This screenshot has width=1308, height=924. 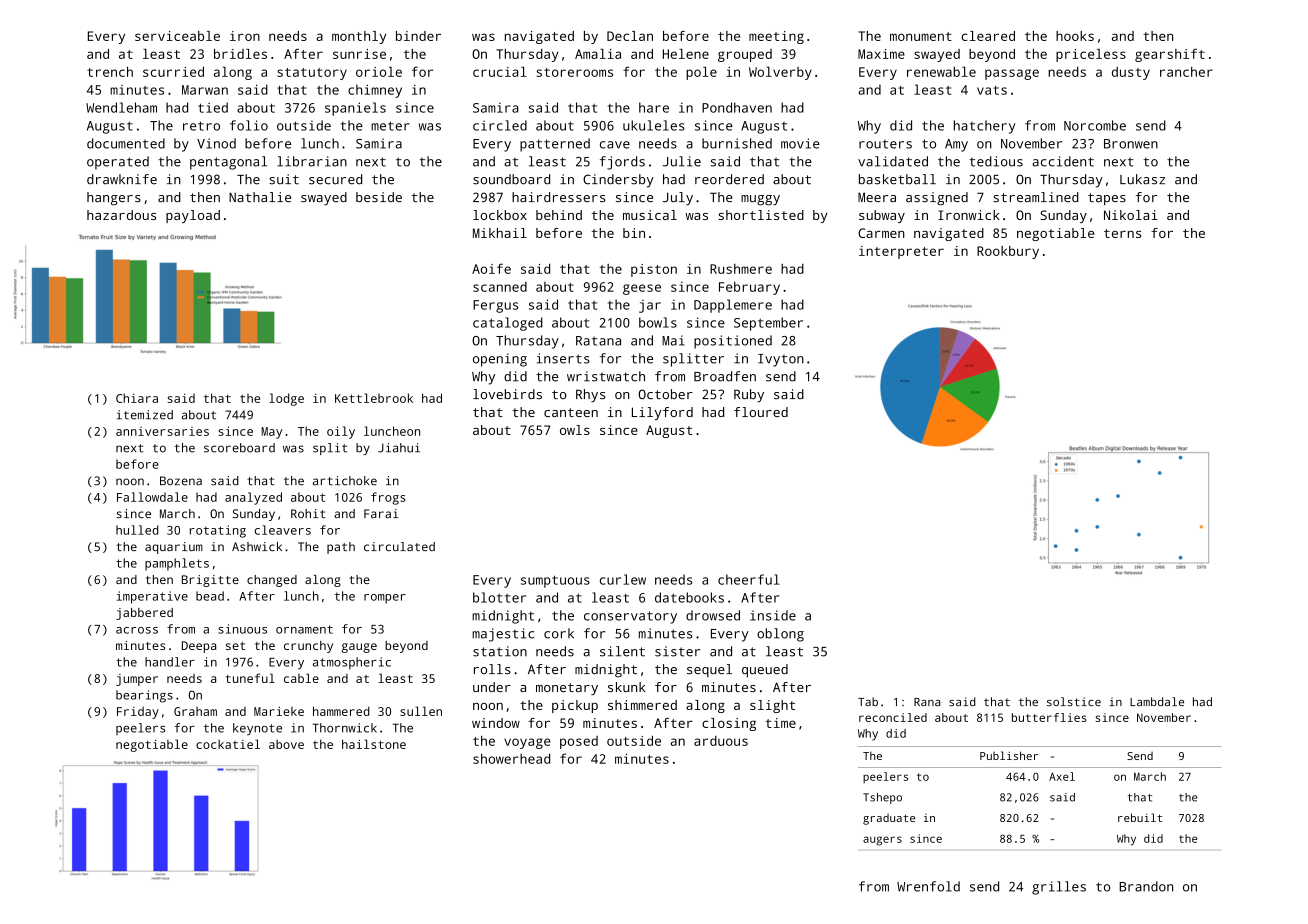 What do you see at coordinates (1122, 233) in the screenshot?
I see `terns` at bounding box center [1122, 233].
